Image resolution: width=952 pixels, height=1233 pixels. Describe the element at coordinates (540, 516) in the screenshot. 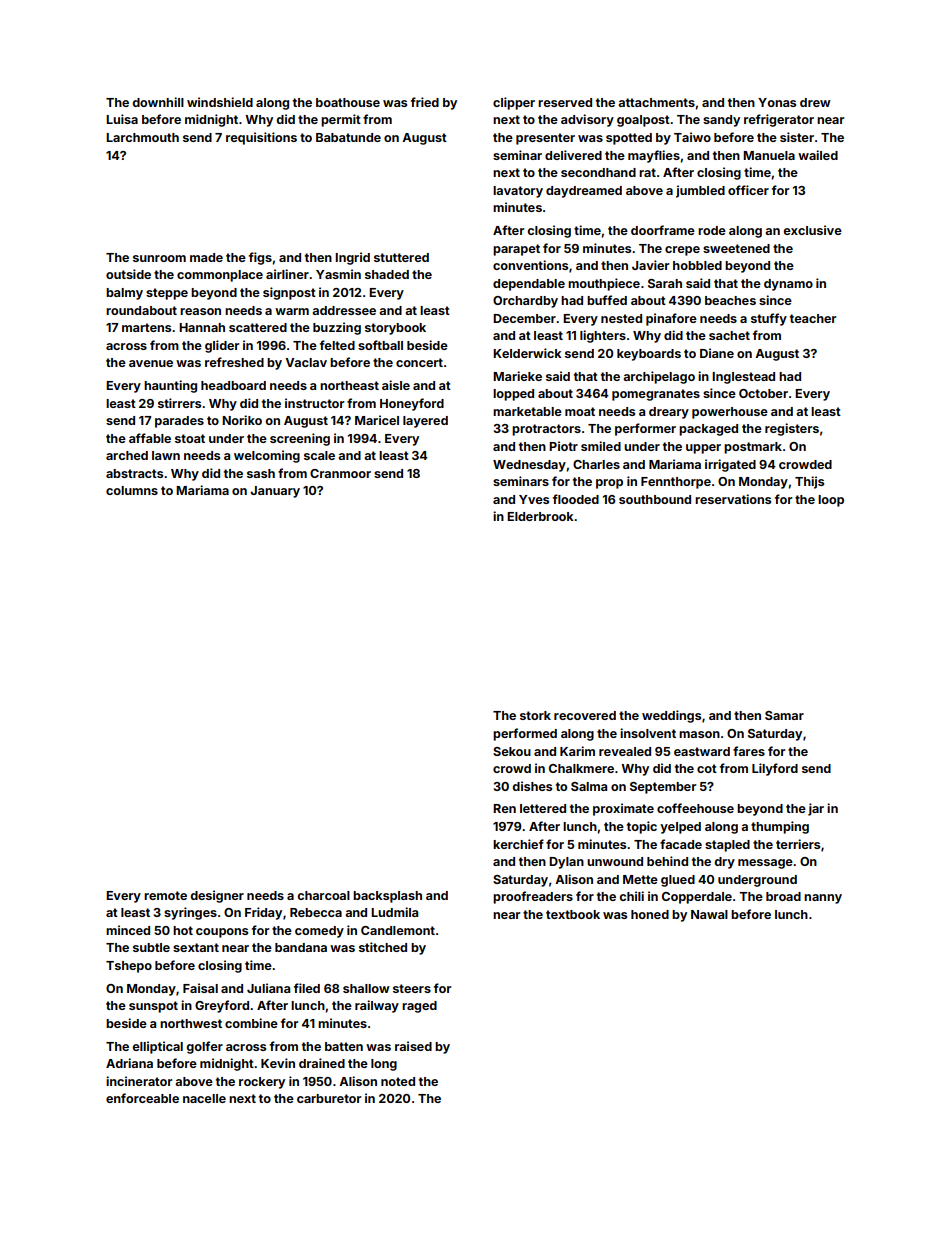

I see `Elderbrook` at that location.
